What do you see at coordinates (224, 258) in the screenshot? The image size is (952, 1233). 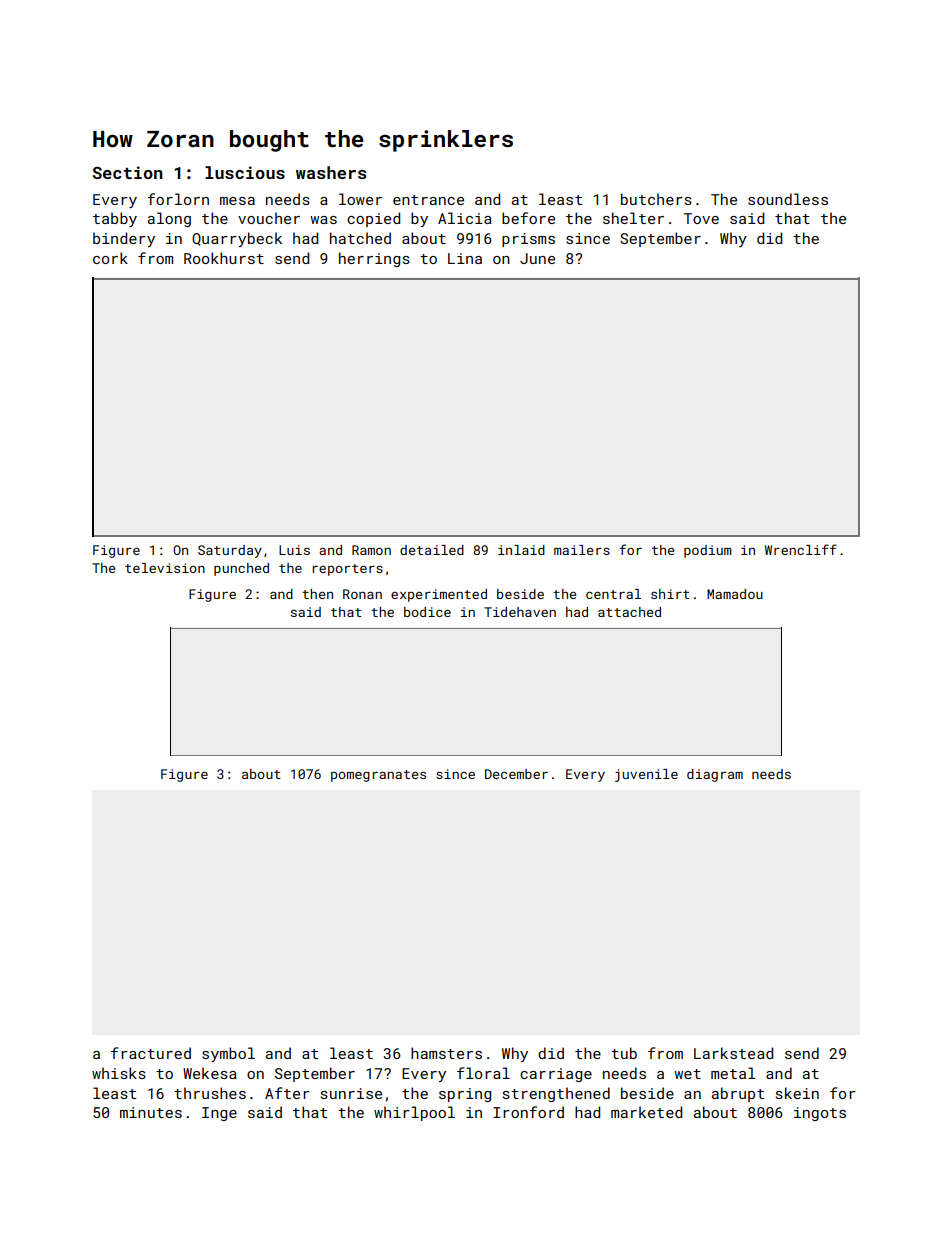 I see `Rookhurst` at bounding box center [224, 258].
